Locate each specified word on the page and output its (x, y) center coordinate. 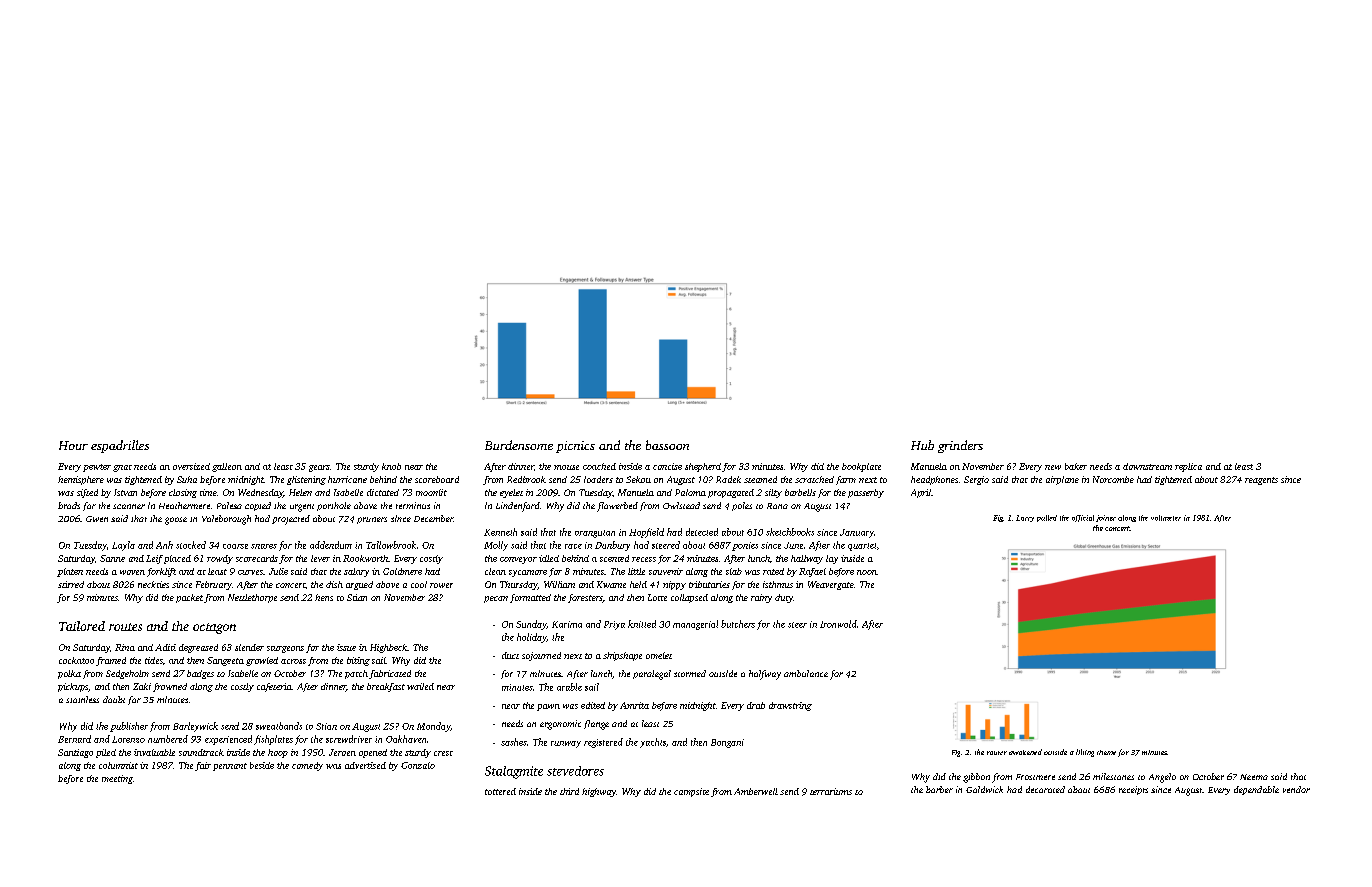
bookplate (861, 467)
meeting (117, 779)
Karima (567, 624)
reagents (1261, 481)
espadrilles (120, 446)
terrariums (831, 791)
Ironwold (838, 624)
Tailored (82, 626)
